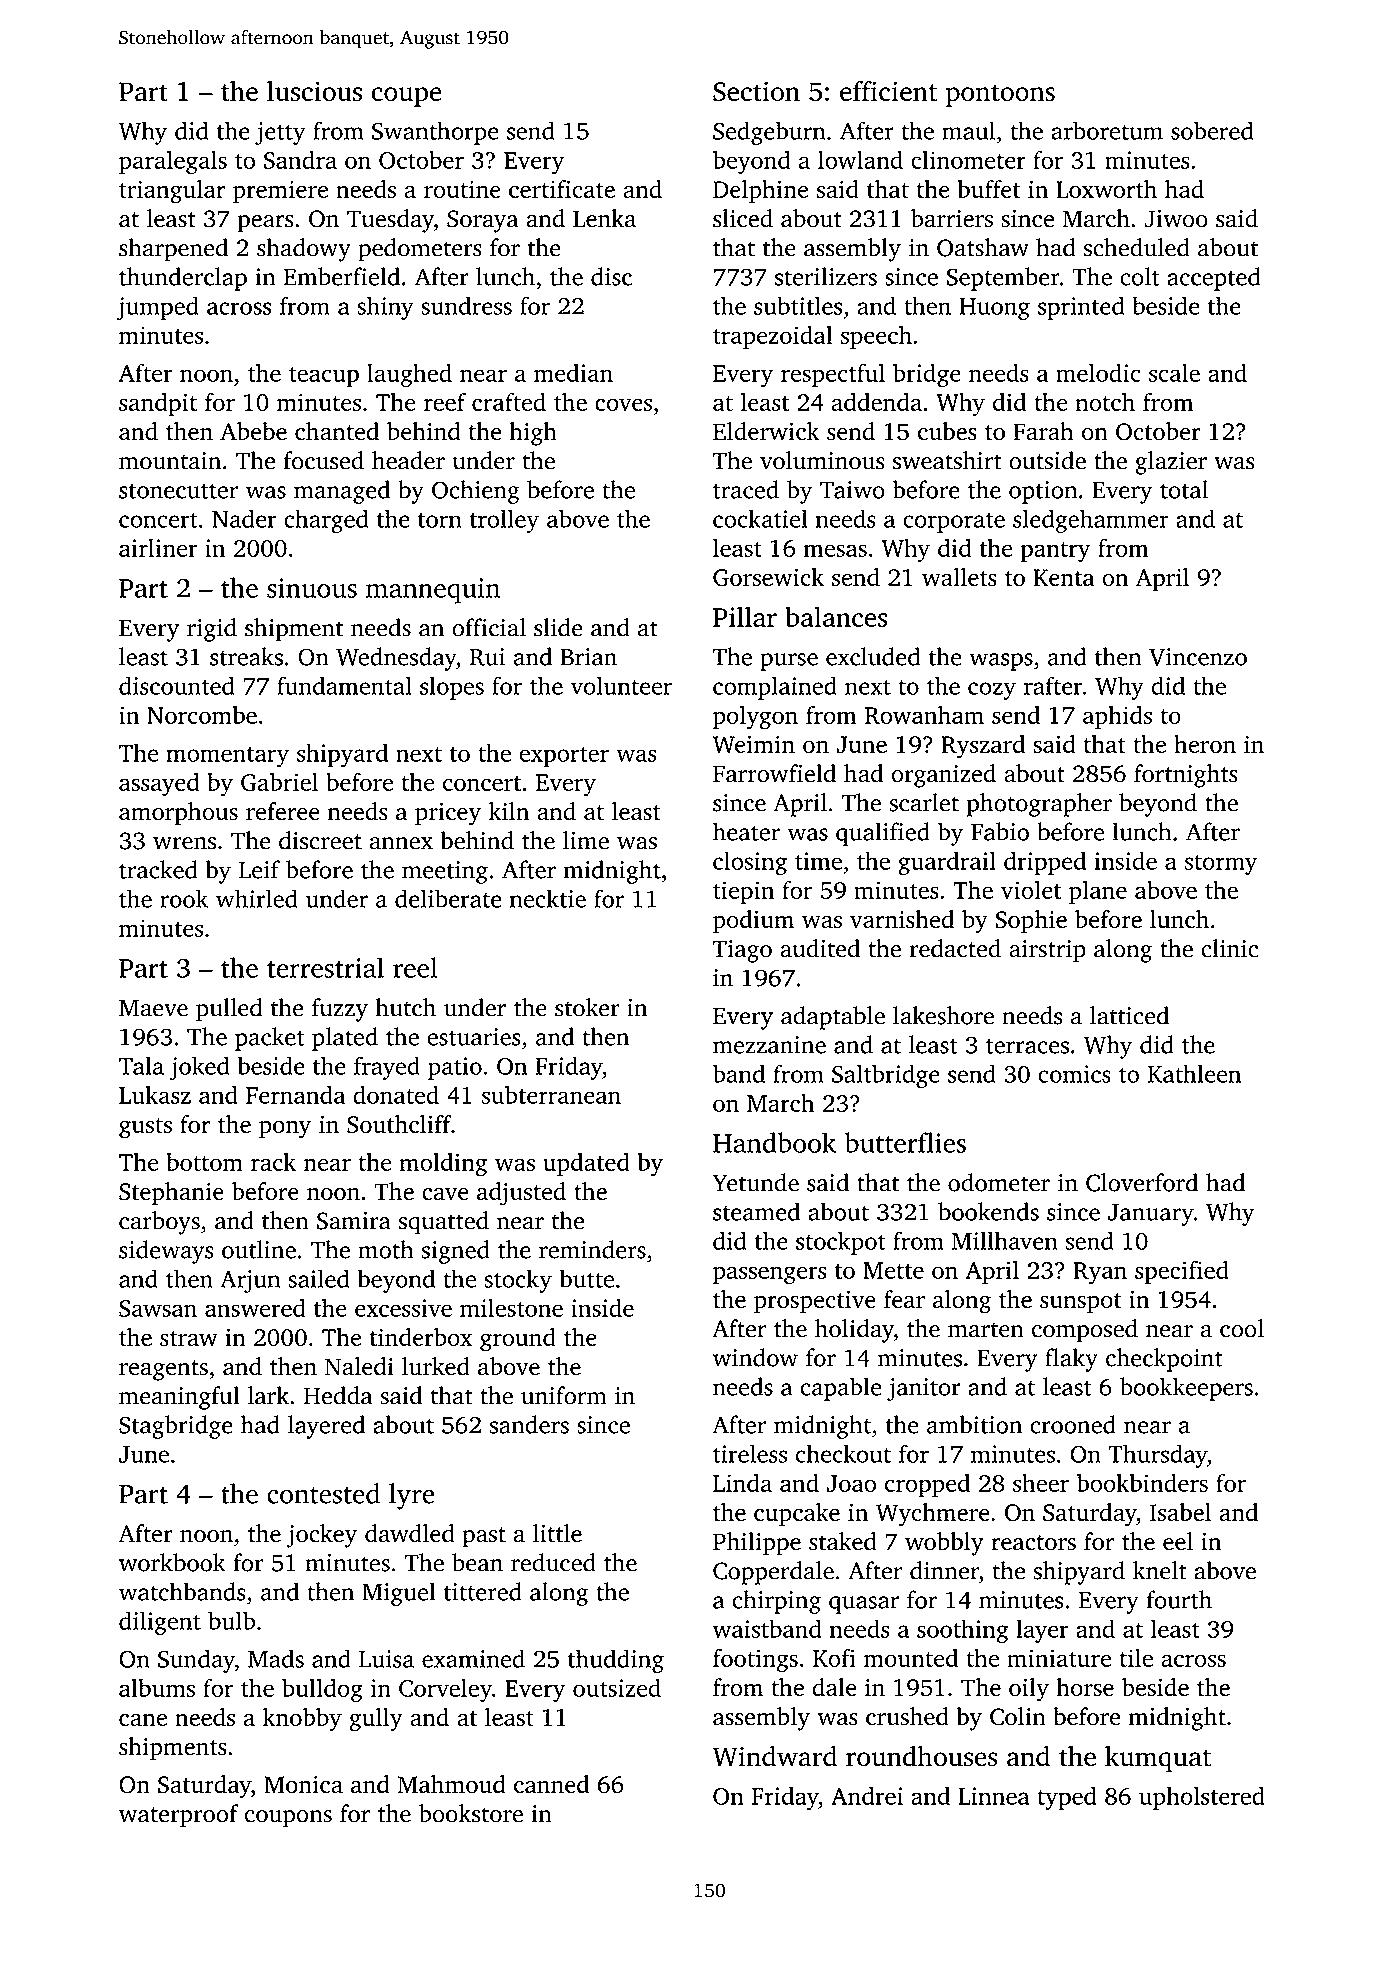 The width and height of the page is (1386, 1969). Describe the element at coordinates (270, 1039) in the page. I see `packet` at that location.
